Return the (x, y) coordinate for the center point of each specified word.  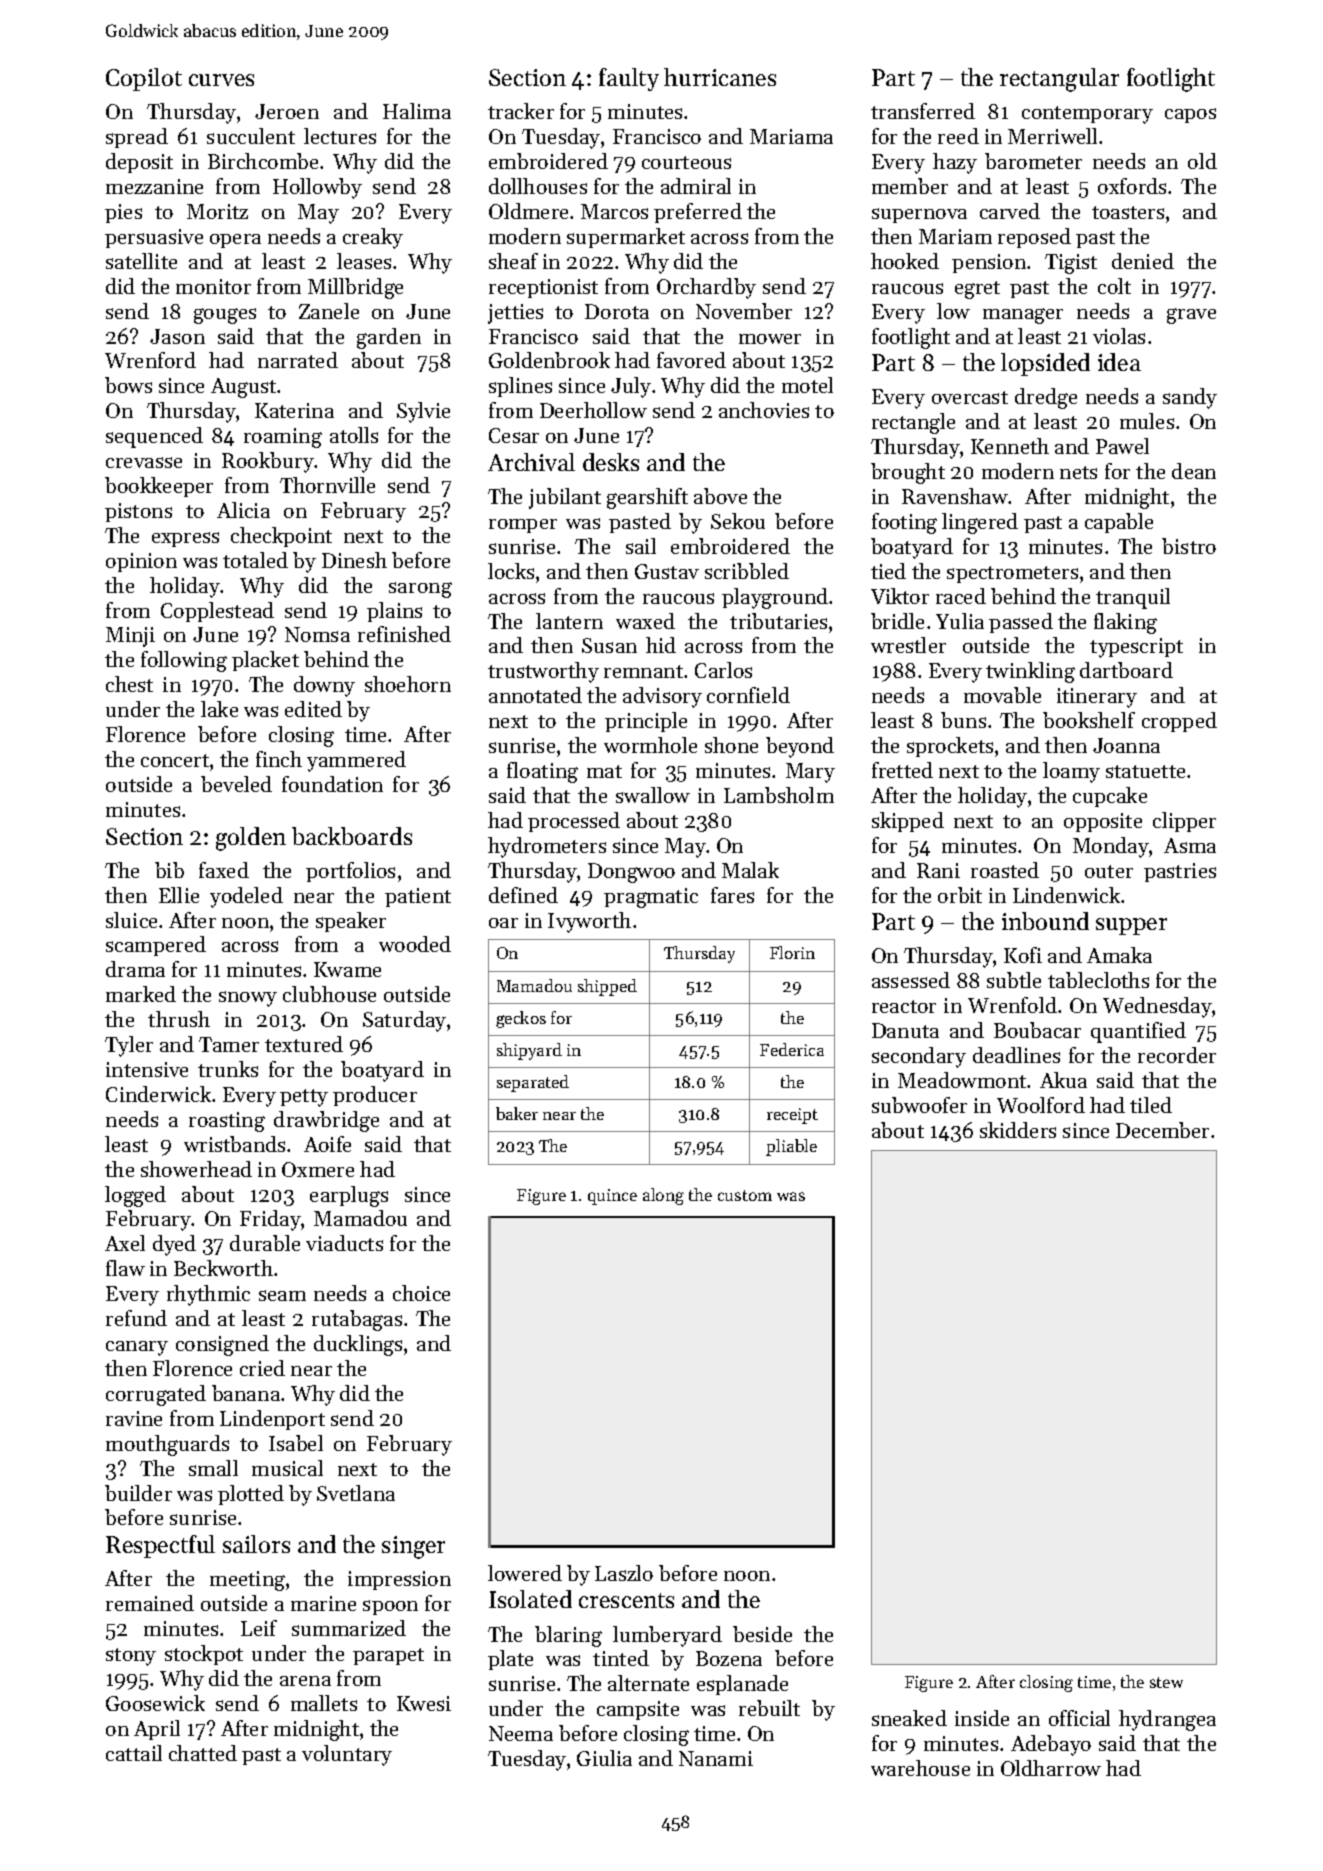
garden (389, 338)
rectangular (1059, 80)
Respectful (160, 1546)
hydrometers (547, 847)
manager (1023, 316)
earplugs (349, 1196)
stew (1166, 1682)
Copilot (144, 79)
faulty (629, 79)
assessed (911, 980)
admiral (696, 186)
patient (418, 897)
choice (421, 1293)
